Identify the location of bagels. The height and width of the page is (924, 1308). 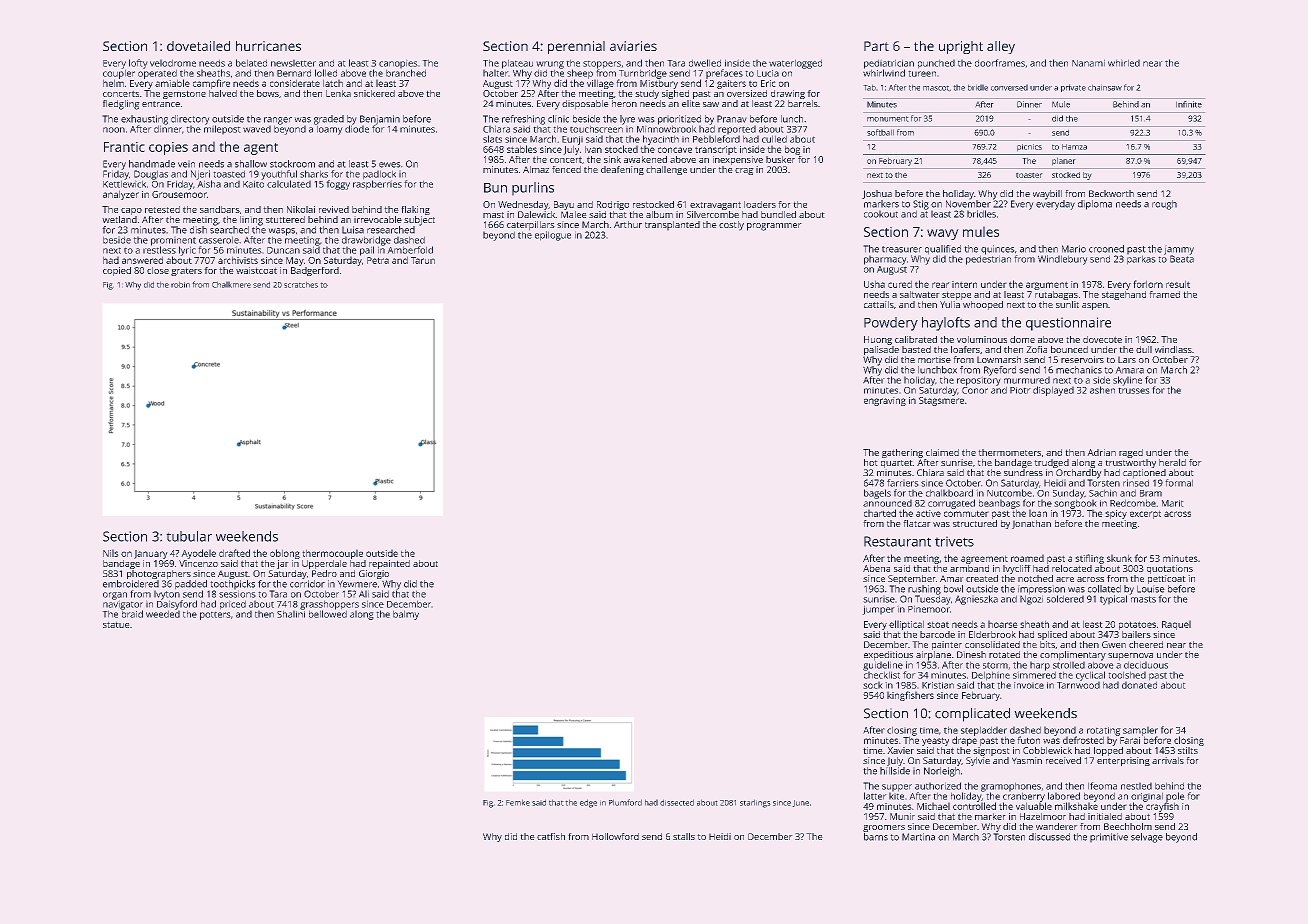
(877, 494).
